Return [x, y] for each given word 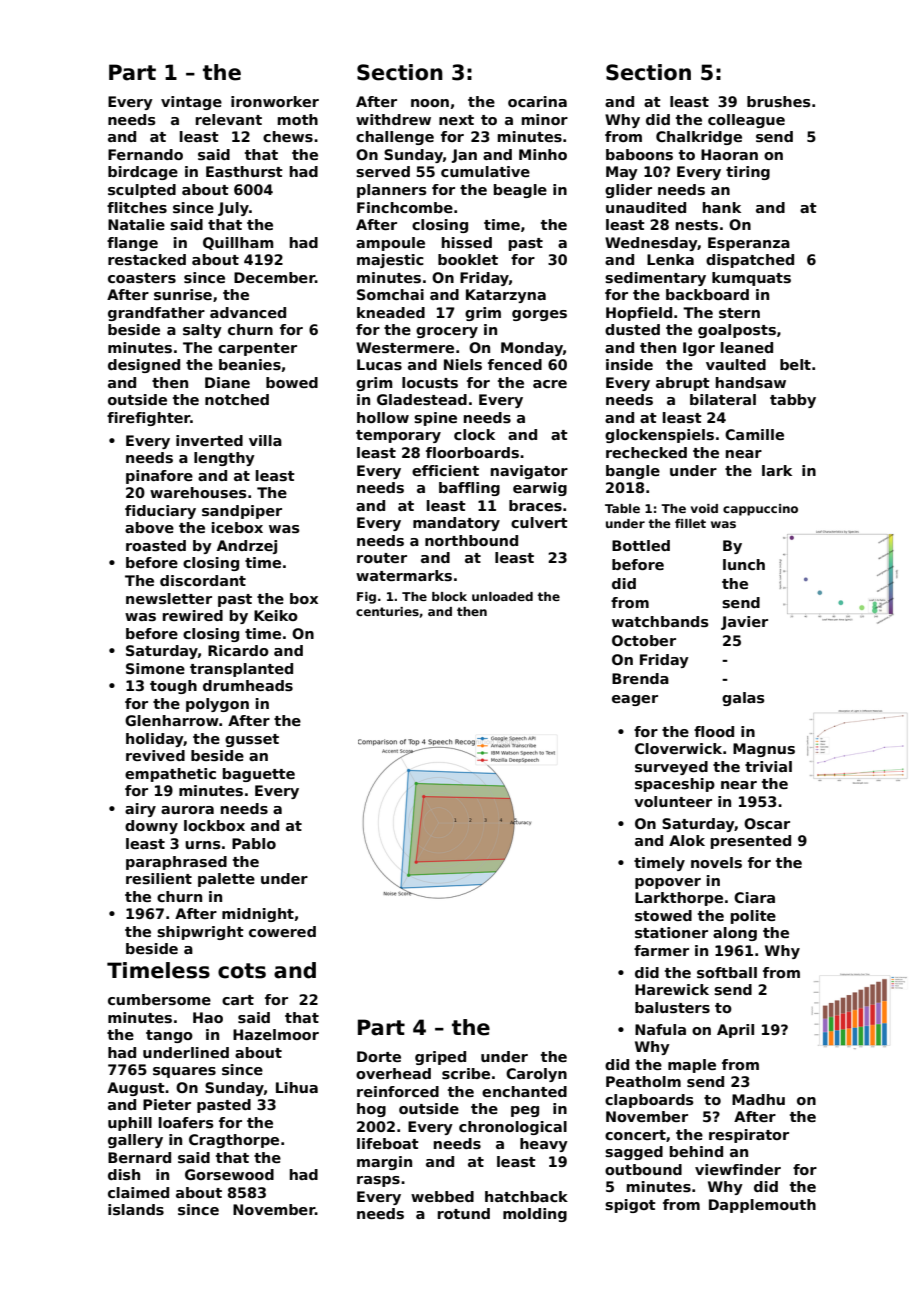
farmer [661, 950]
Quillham [238, 243]
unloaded [502, 596]
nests [697, 225]
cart [238, 1000]
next [456, 120]
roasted [156, 545]
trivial [768, 766]
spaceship [675, 785]
